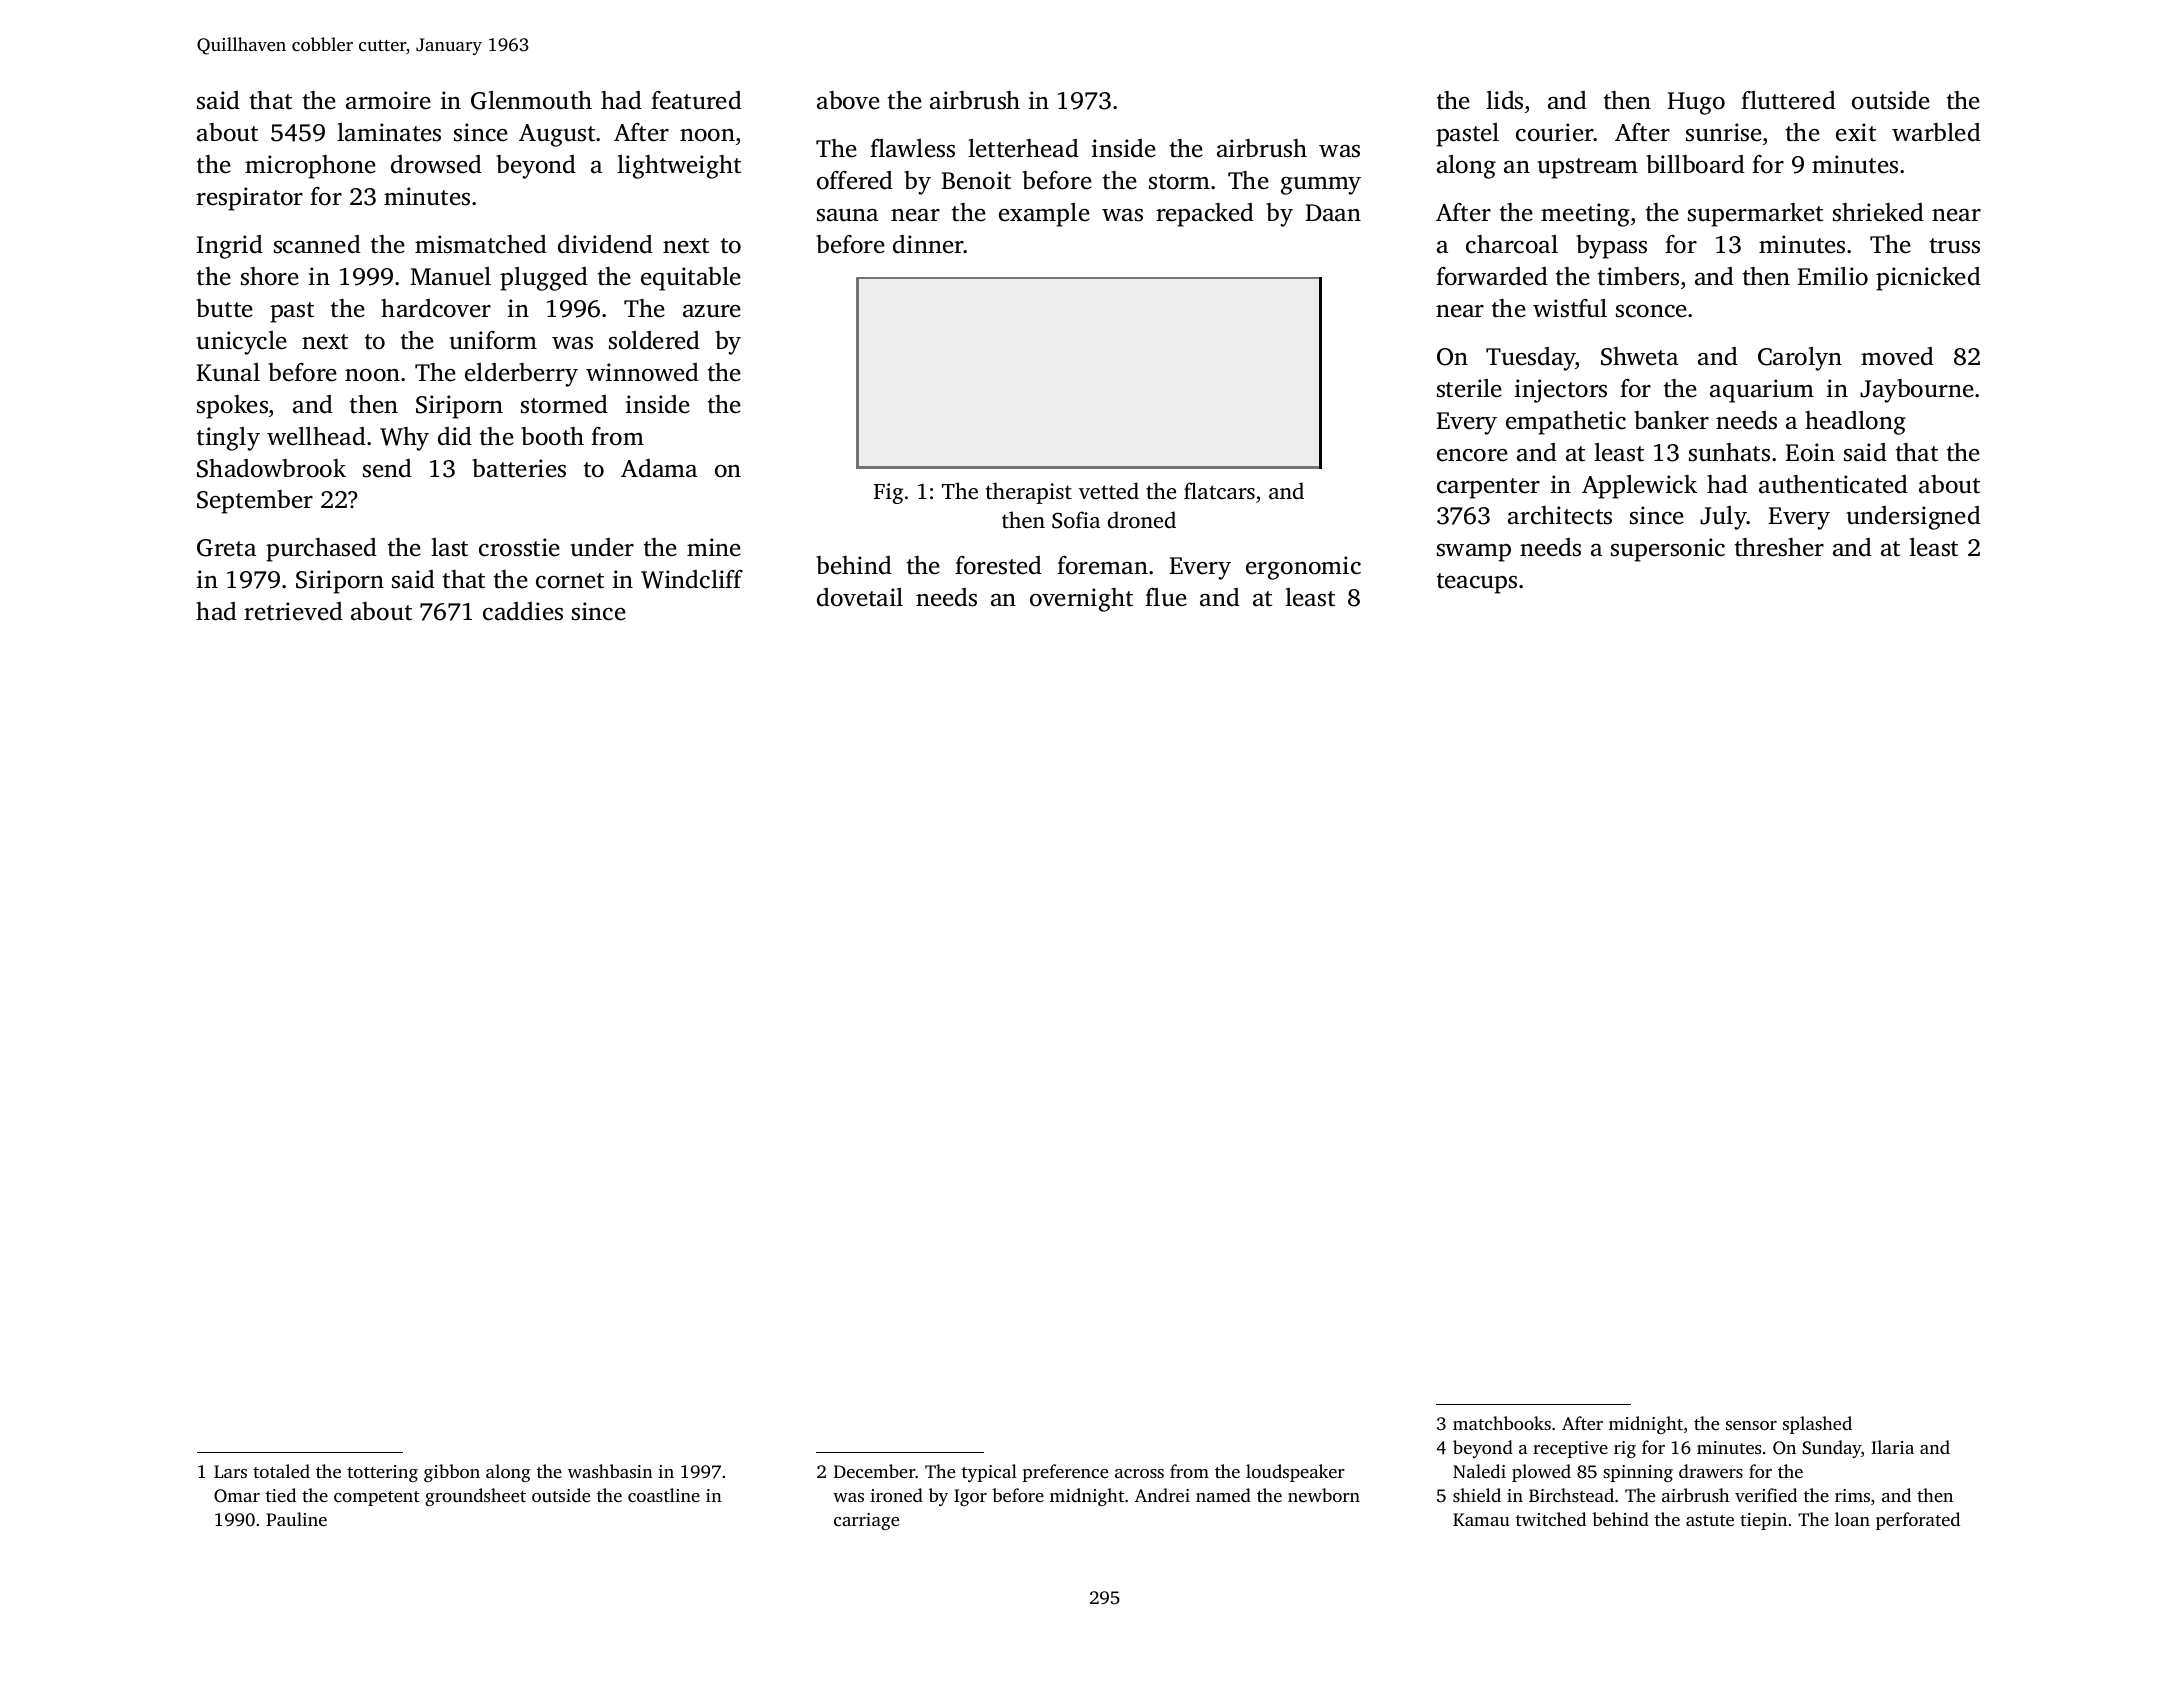 The image size is (2178, 1683). Describe the element at coordinates (1081, 600) in the screenshot. I see `overnight` at that location.
